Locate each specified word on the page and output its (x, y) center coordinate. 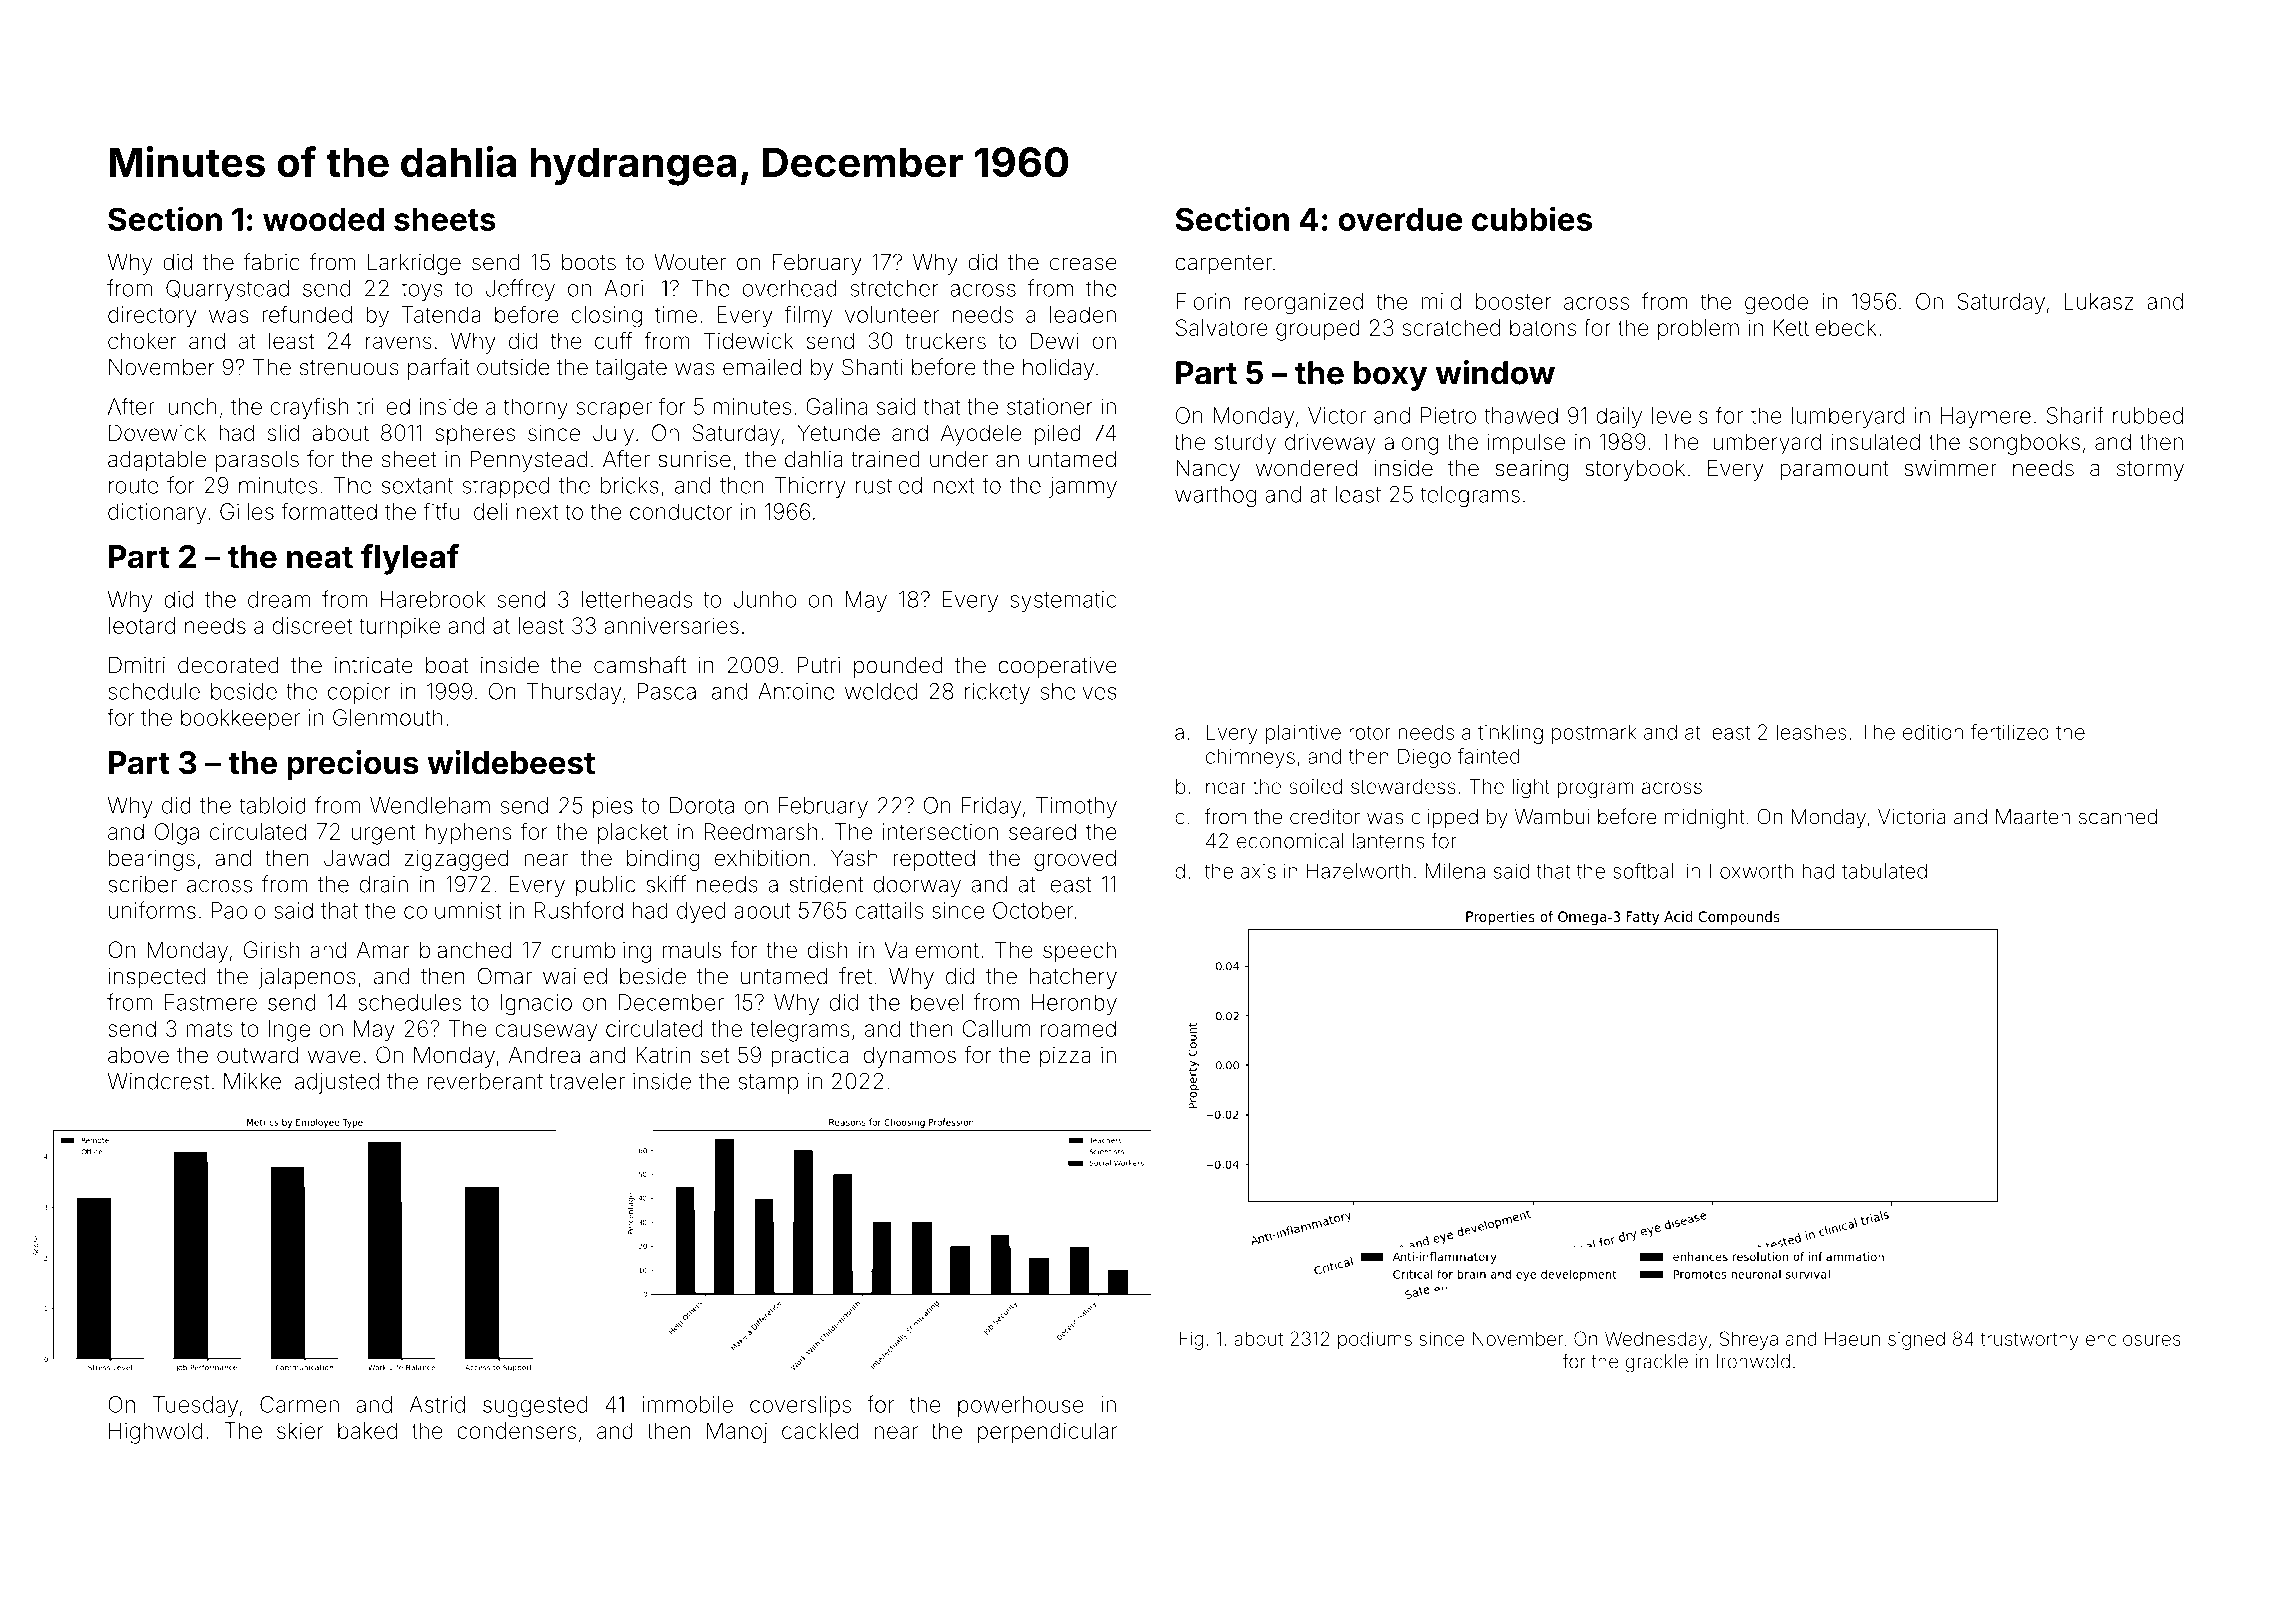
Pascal (669, 691)
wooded (323, 219)
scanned (2118, 817)
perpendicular (1047, 1433)
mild (1441, 301)
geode (1776, 304)
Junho (765, 599)
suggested (535, 1407)
